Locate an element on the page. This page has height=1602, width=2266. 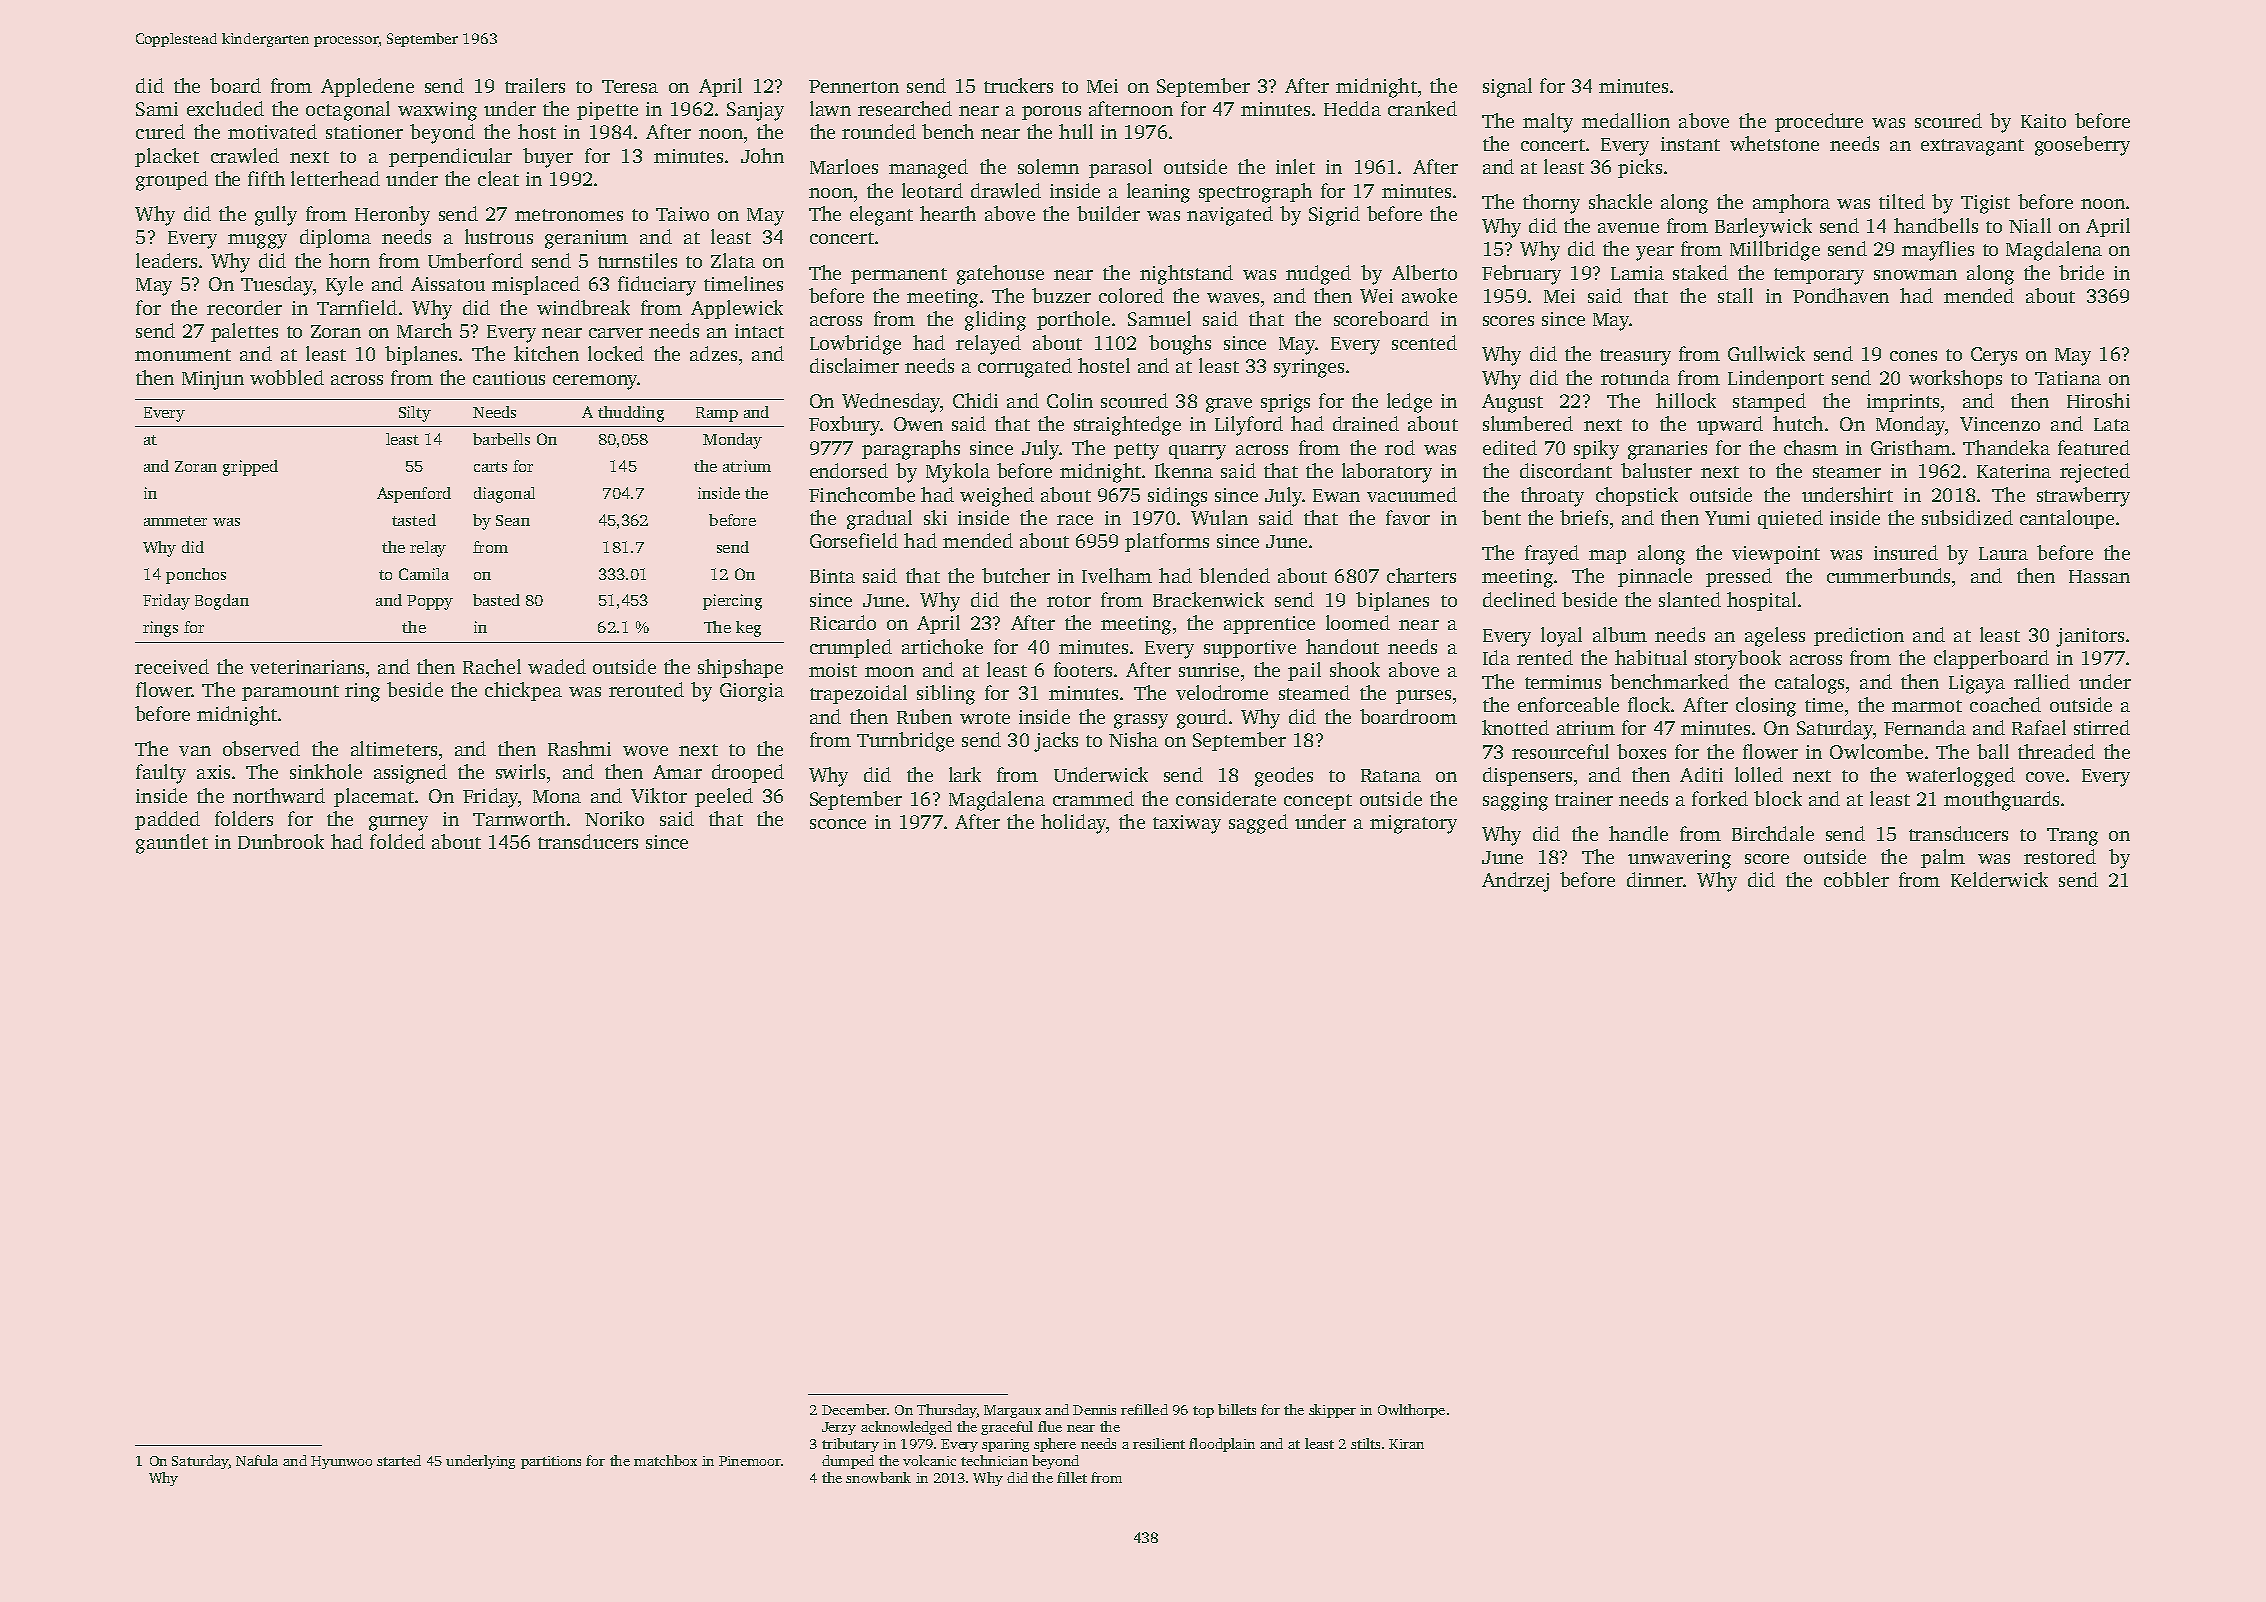
migratory is located at coordinates (1413, 824).
